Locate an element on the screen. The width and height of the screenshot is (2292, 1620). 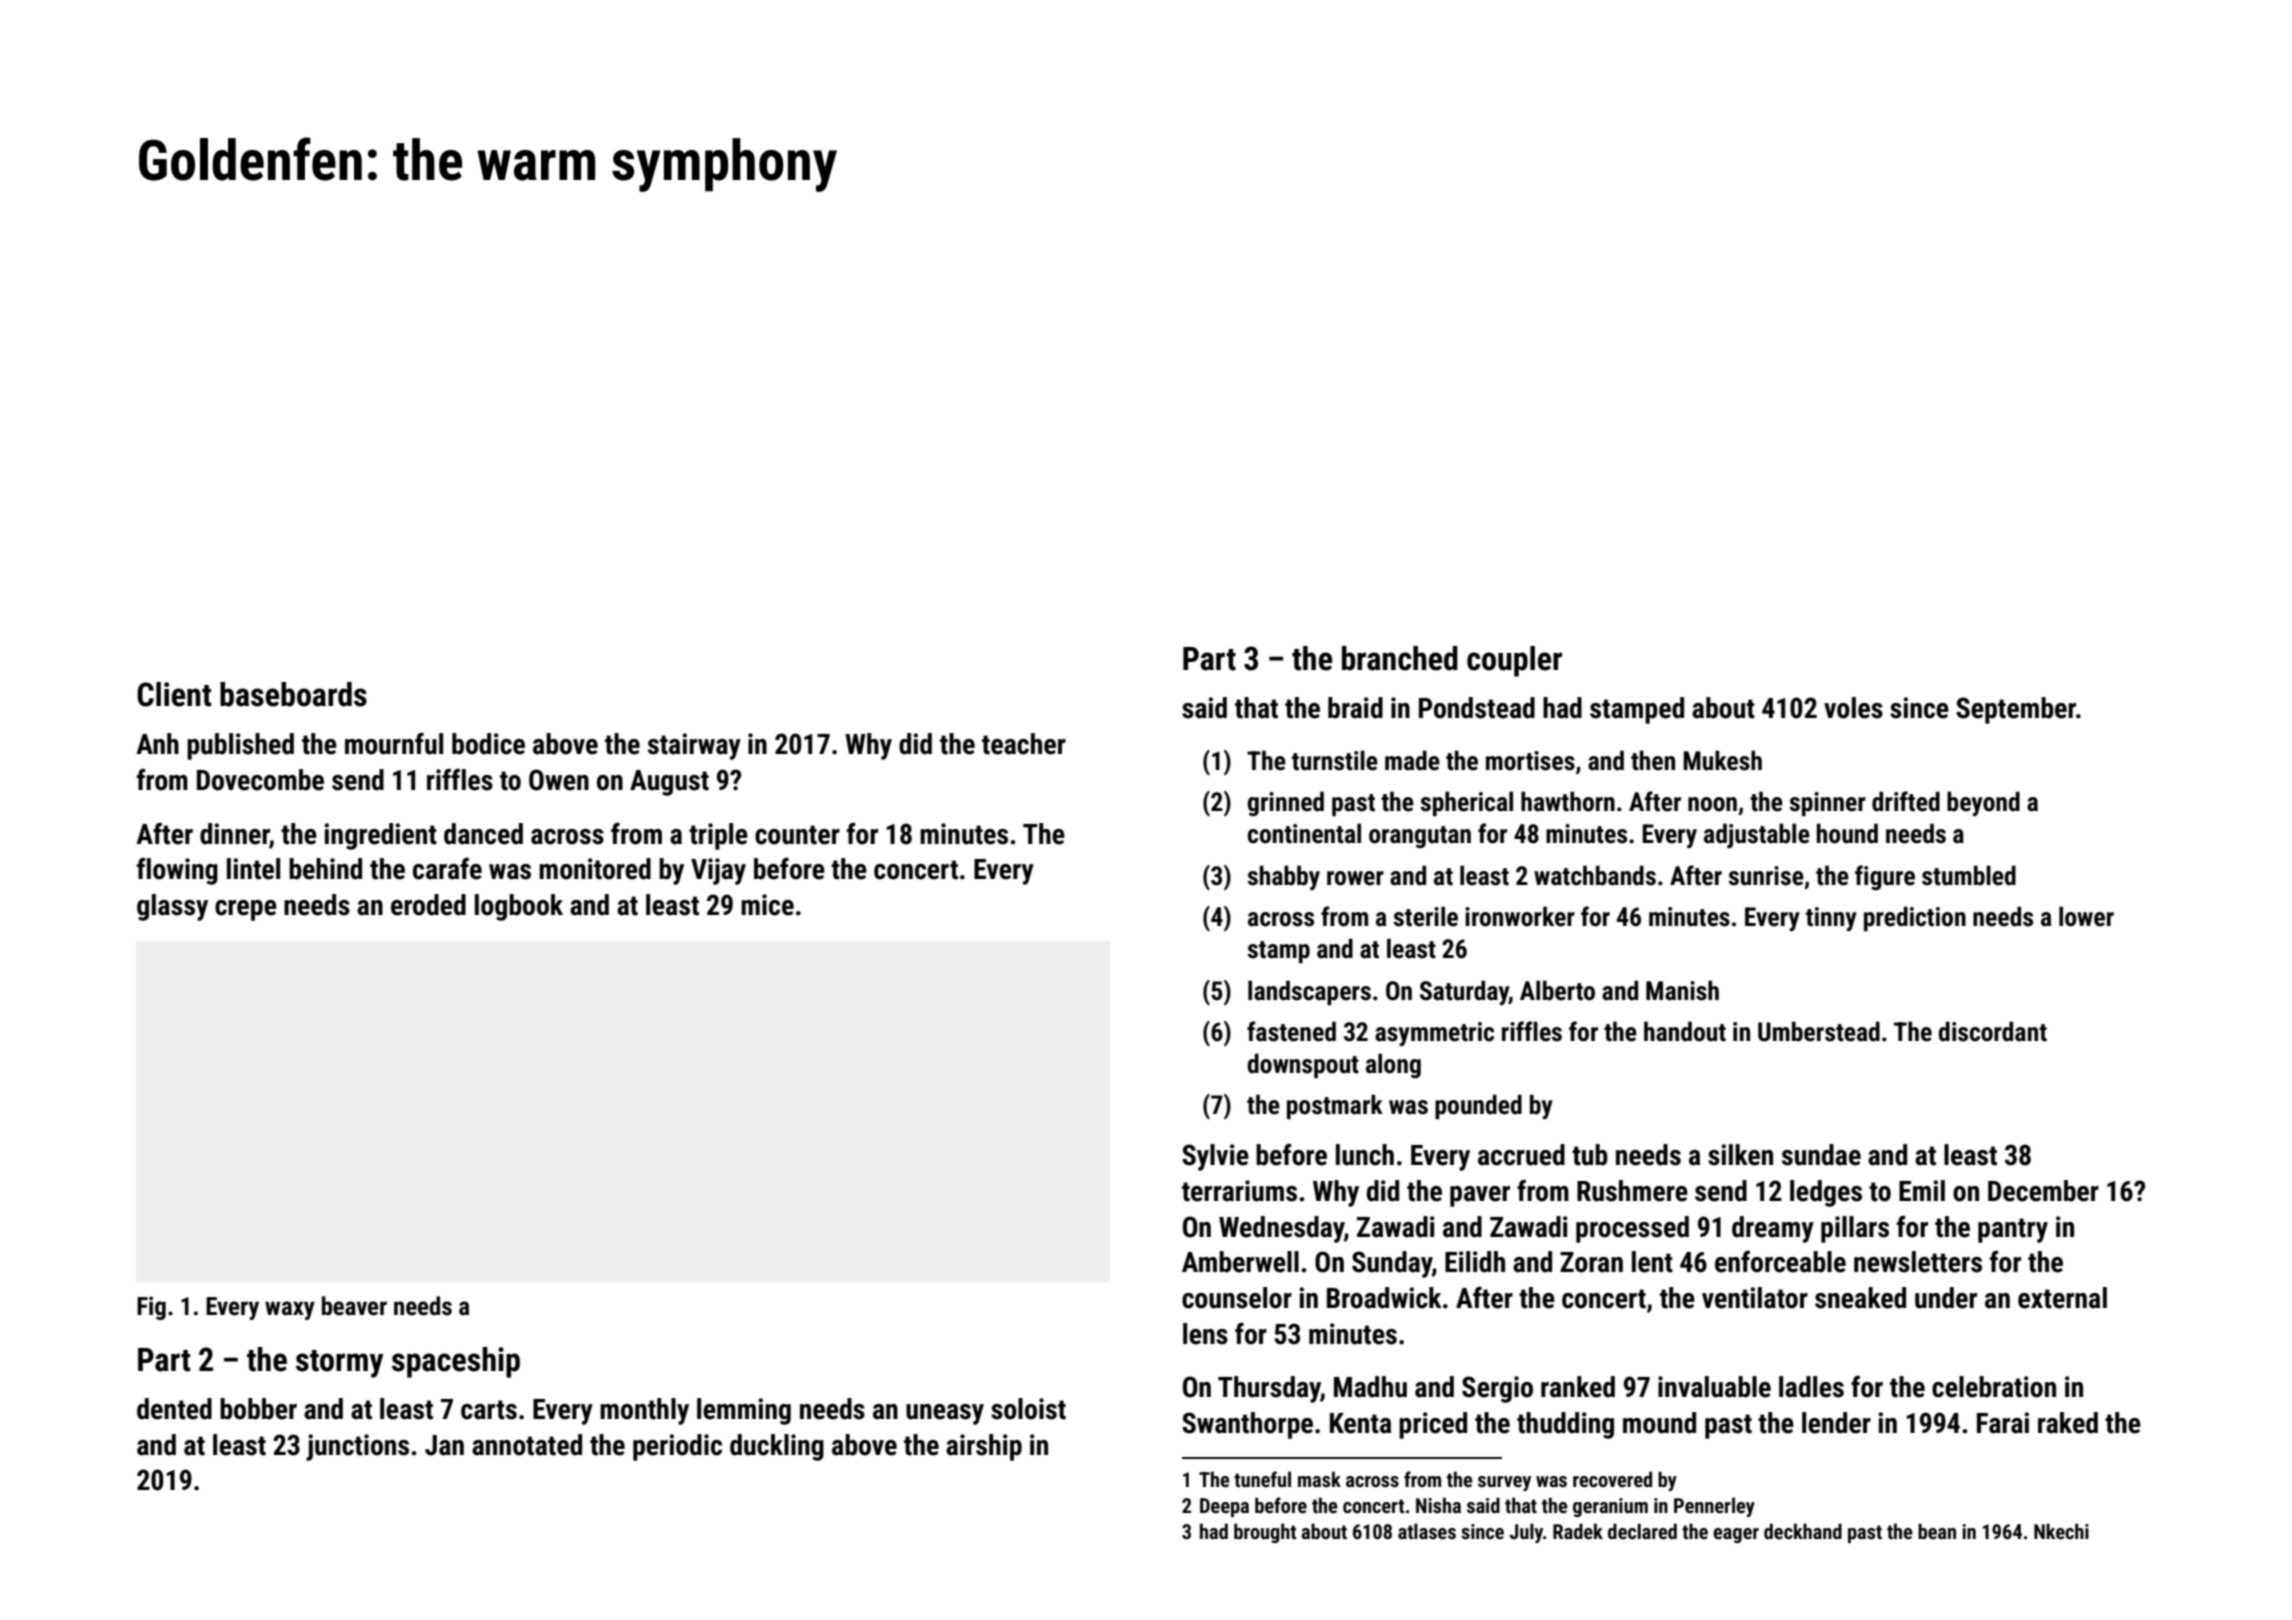
September is located at coordinates (2016, 710).
